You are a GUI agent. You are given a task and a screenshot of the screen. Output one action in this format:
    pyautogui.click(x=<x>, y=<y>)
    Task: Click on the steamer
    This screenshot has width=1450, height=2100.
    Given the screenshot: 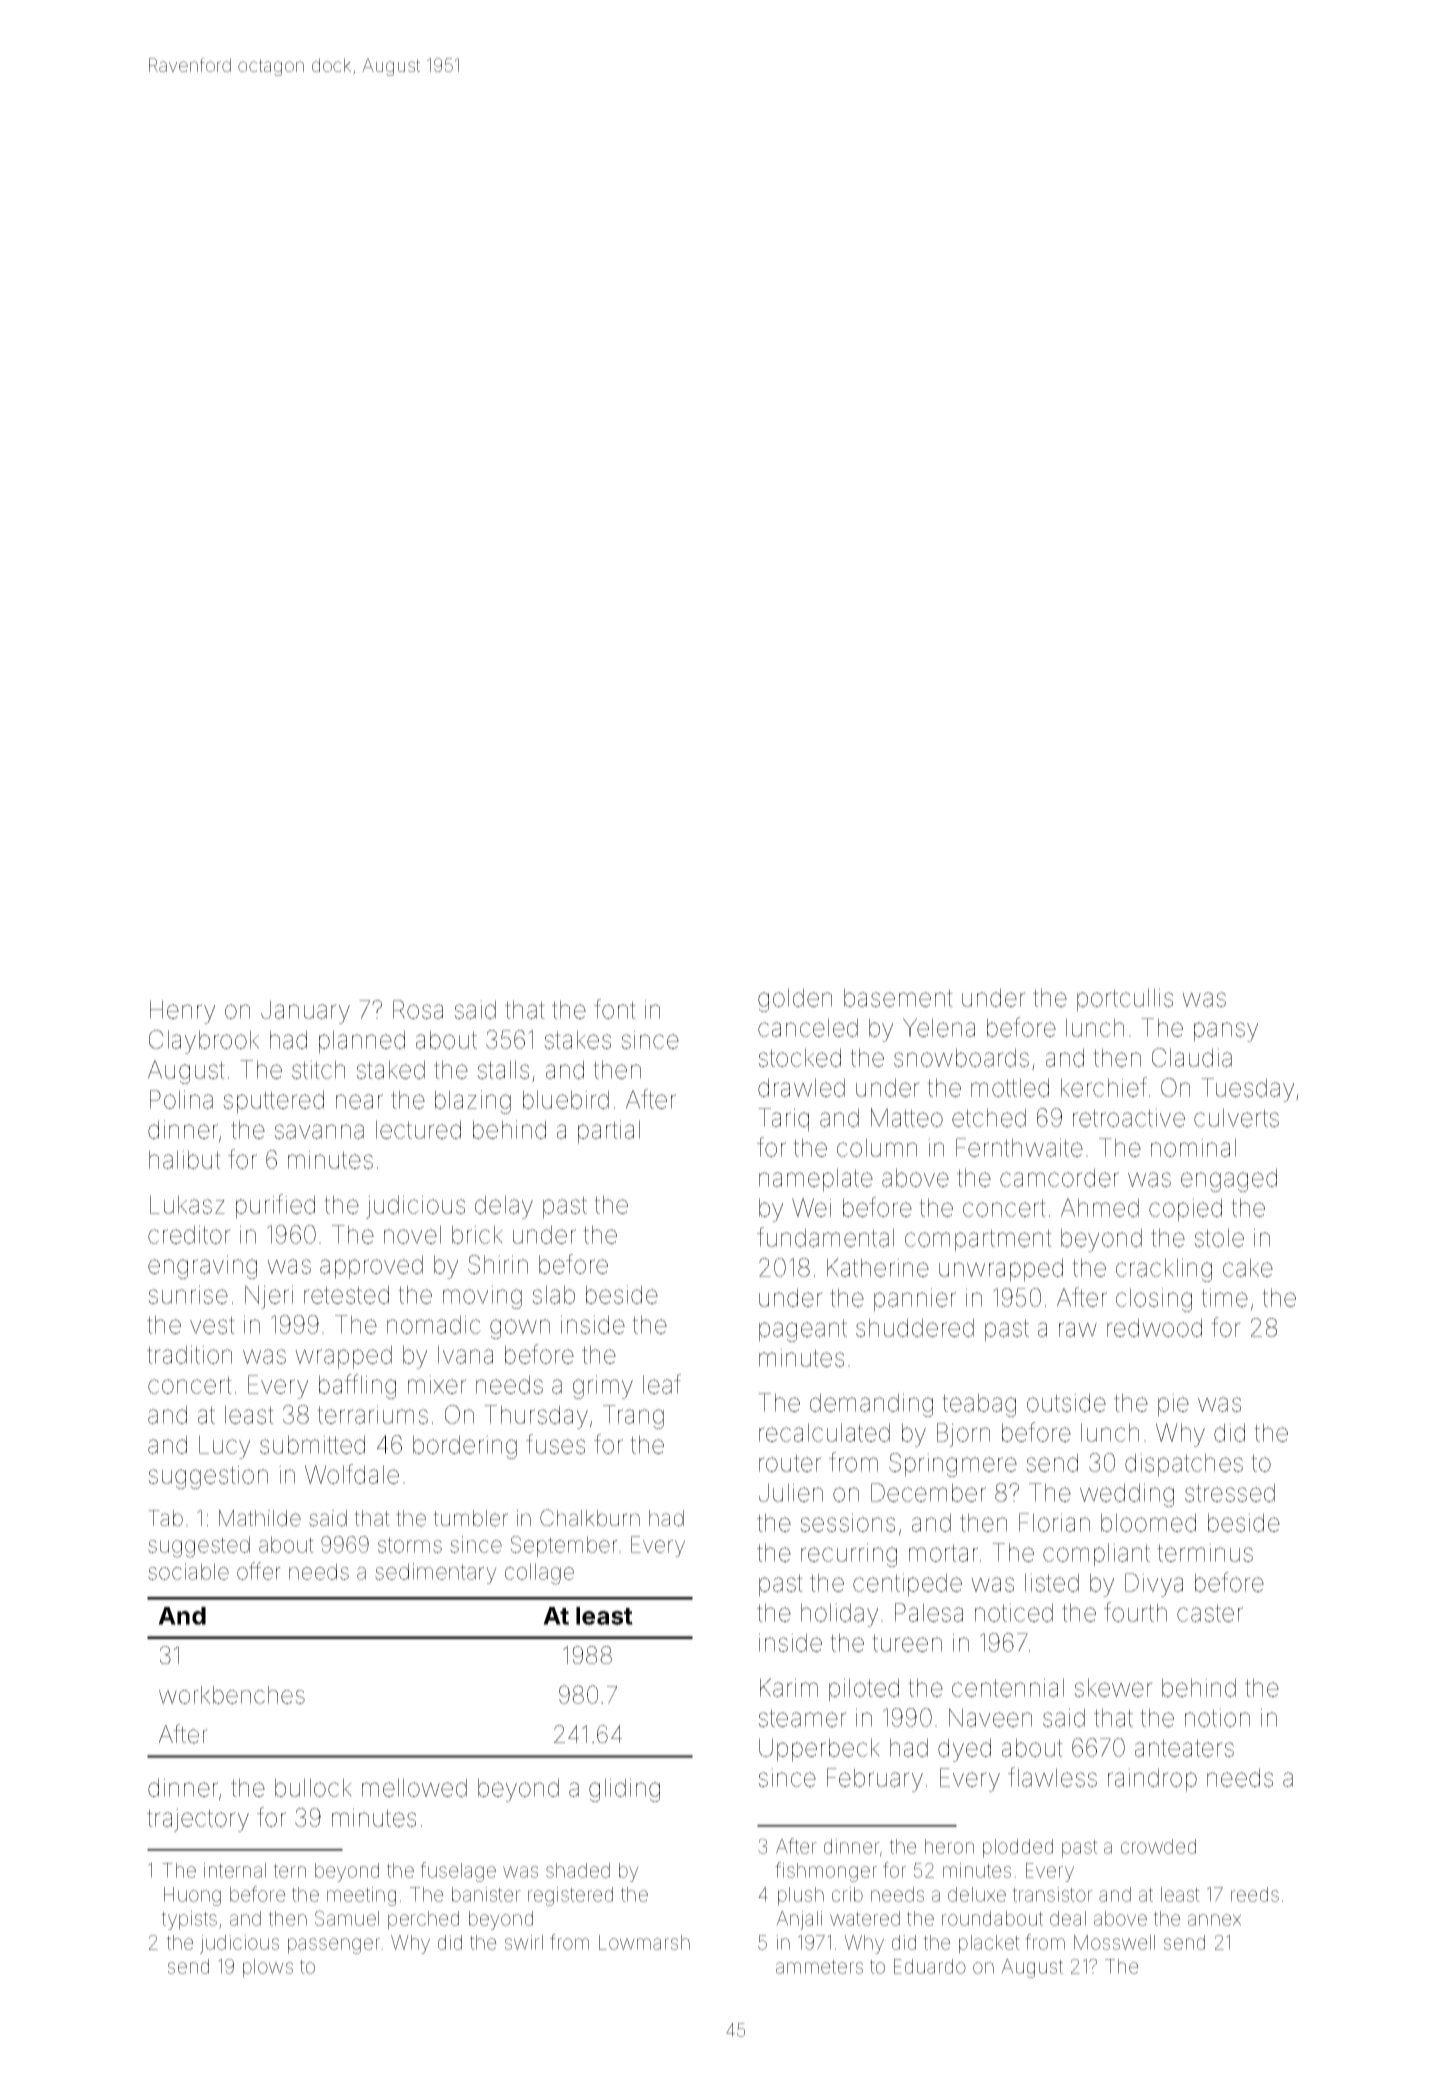 What is the action you would take?
    pyautogui.click(x=802, y=1718)
